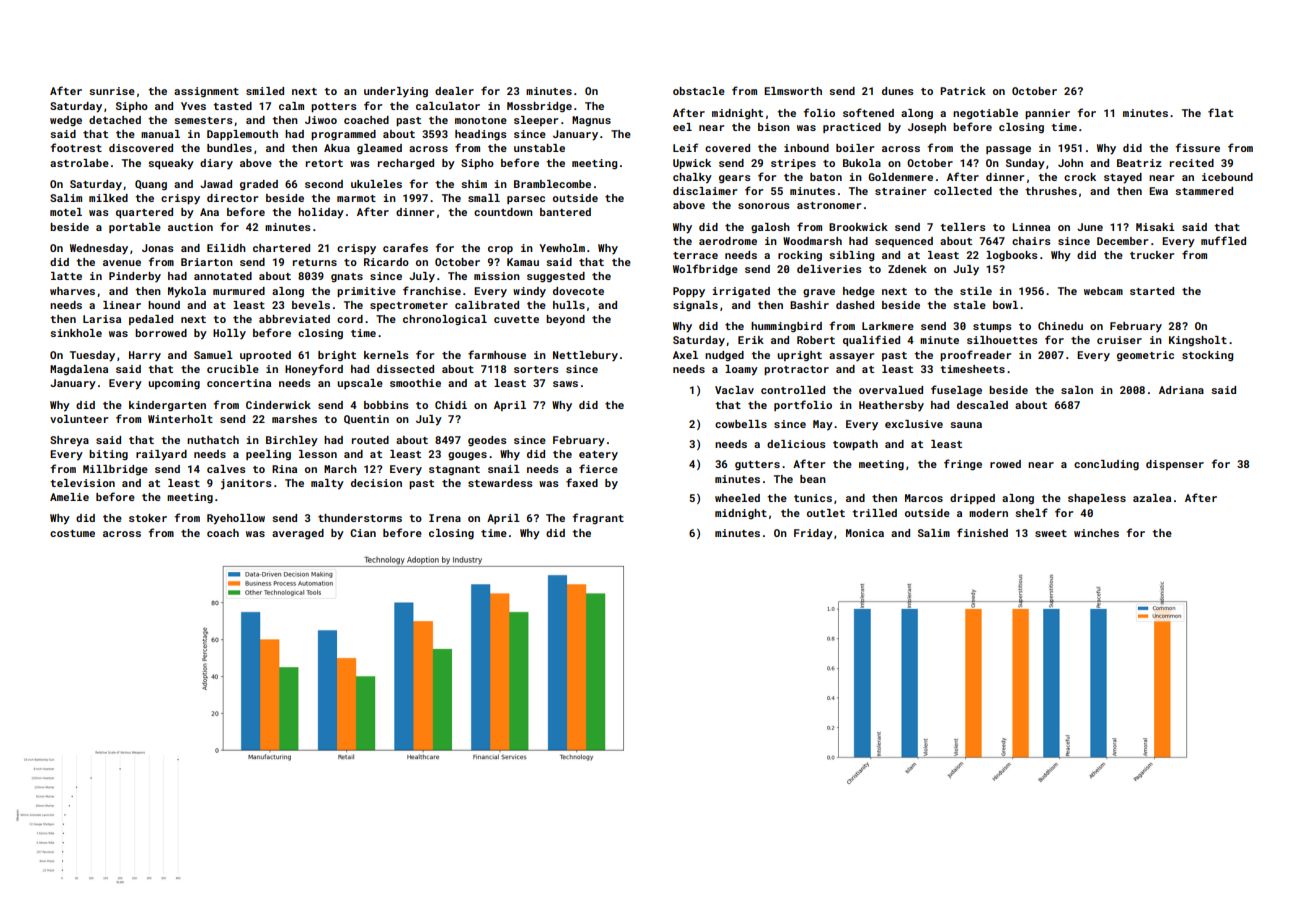 The image size is (1308, 924). What do you see at coordinates (112, 91) in the screenshot?
I see `sunrise` at bounding box center [112, 91].
